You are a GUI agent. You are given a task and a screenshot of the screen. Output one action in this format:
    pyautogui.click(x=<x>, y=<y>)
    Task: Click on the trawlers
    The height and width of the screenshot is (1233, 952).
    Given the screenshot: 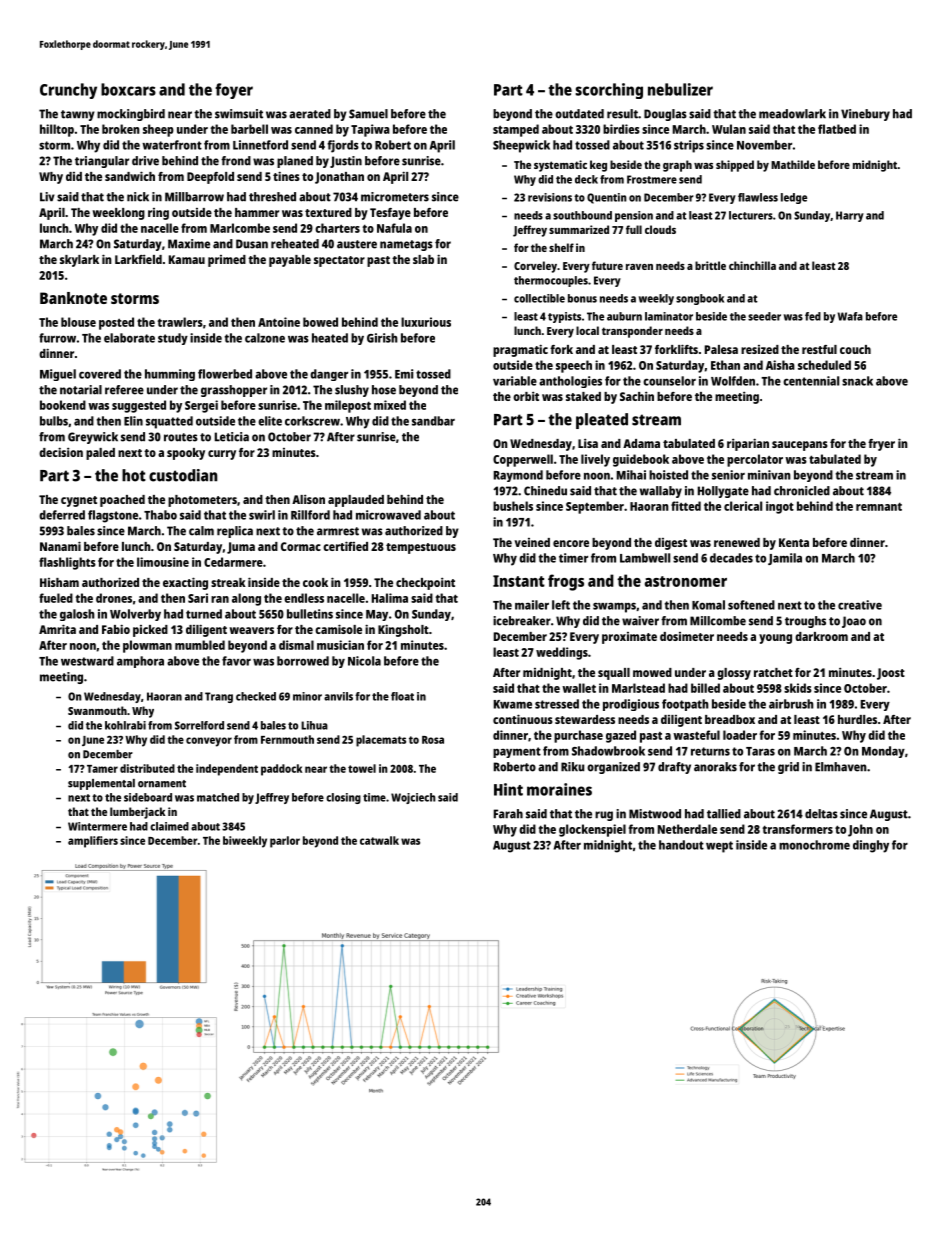 What is the action you would take?
    pyautogui.click(x=180, y=322)
